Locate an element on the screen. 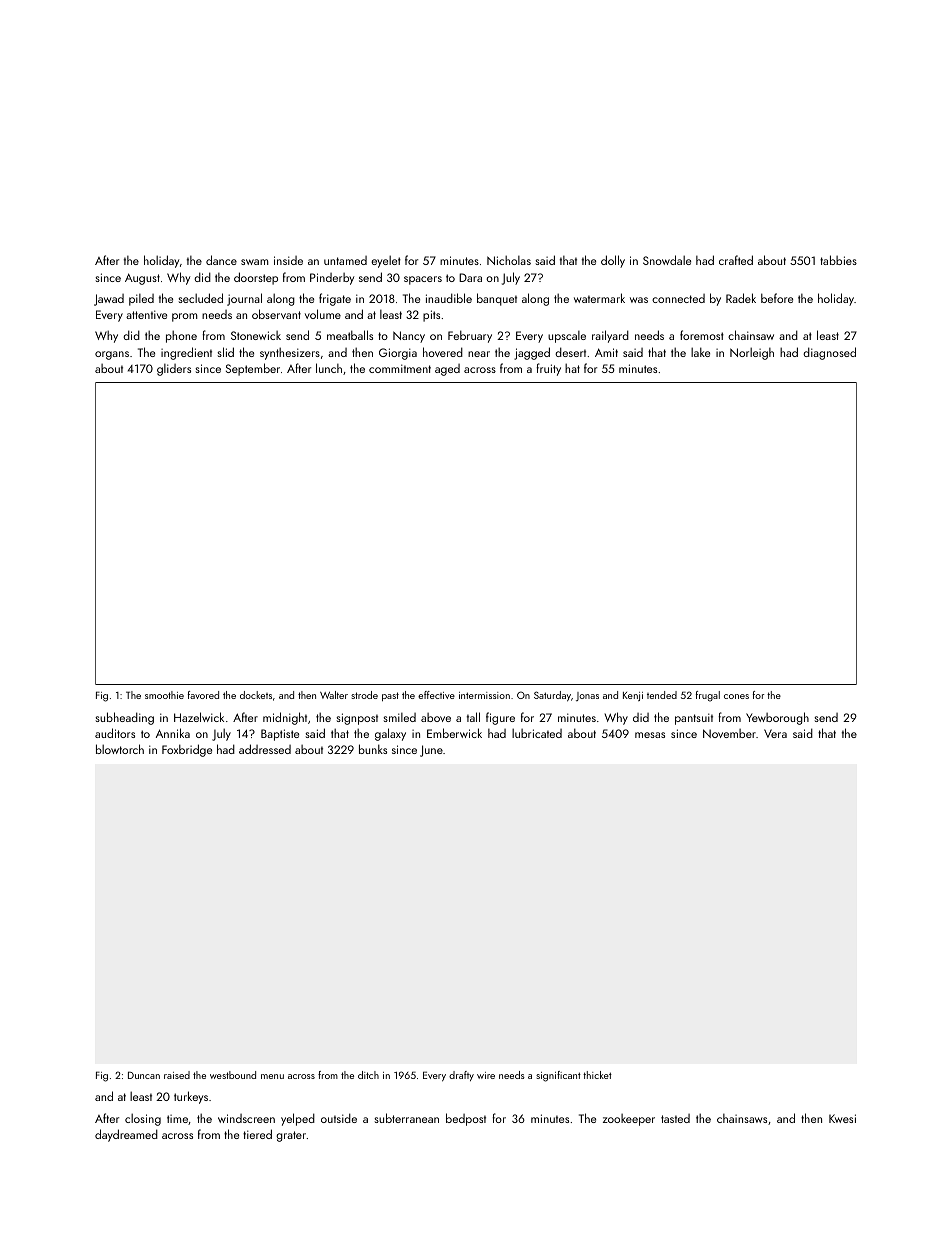  frugal is located at coordinates (707, 696).
